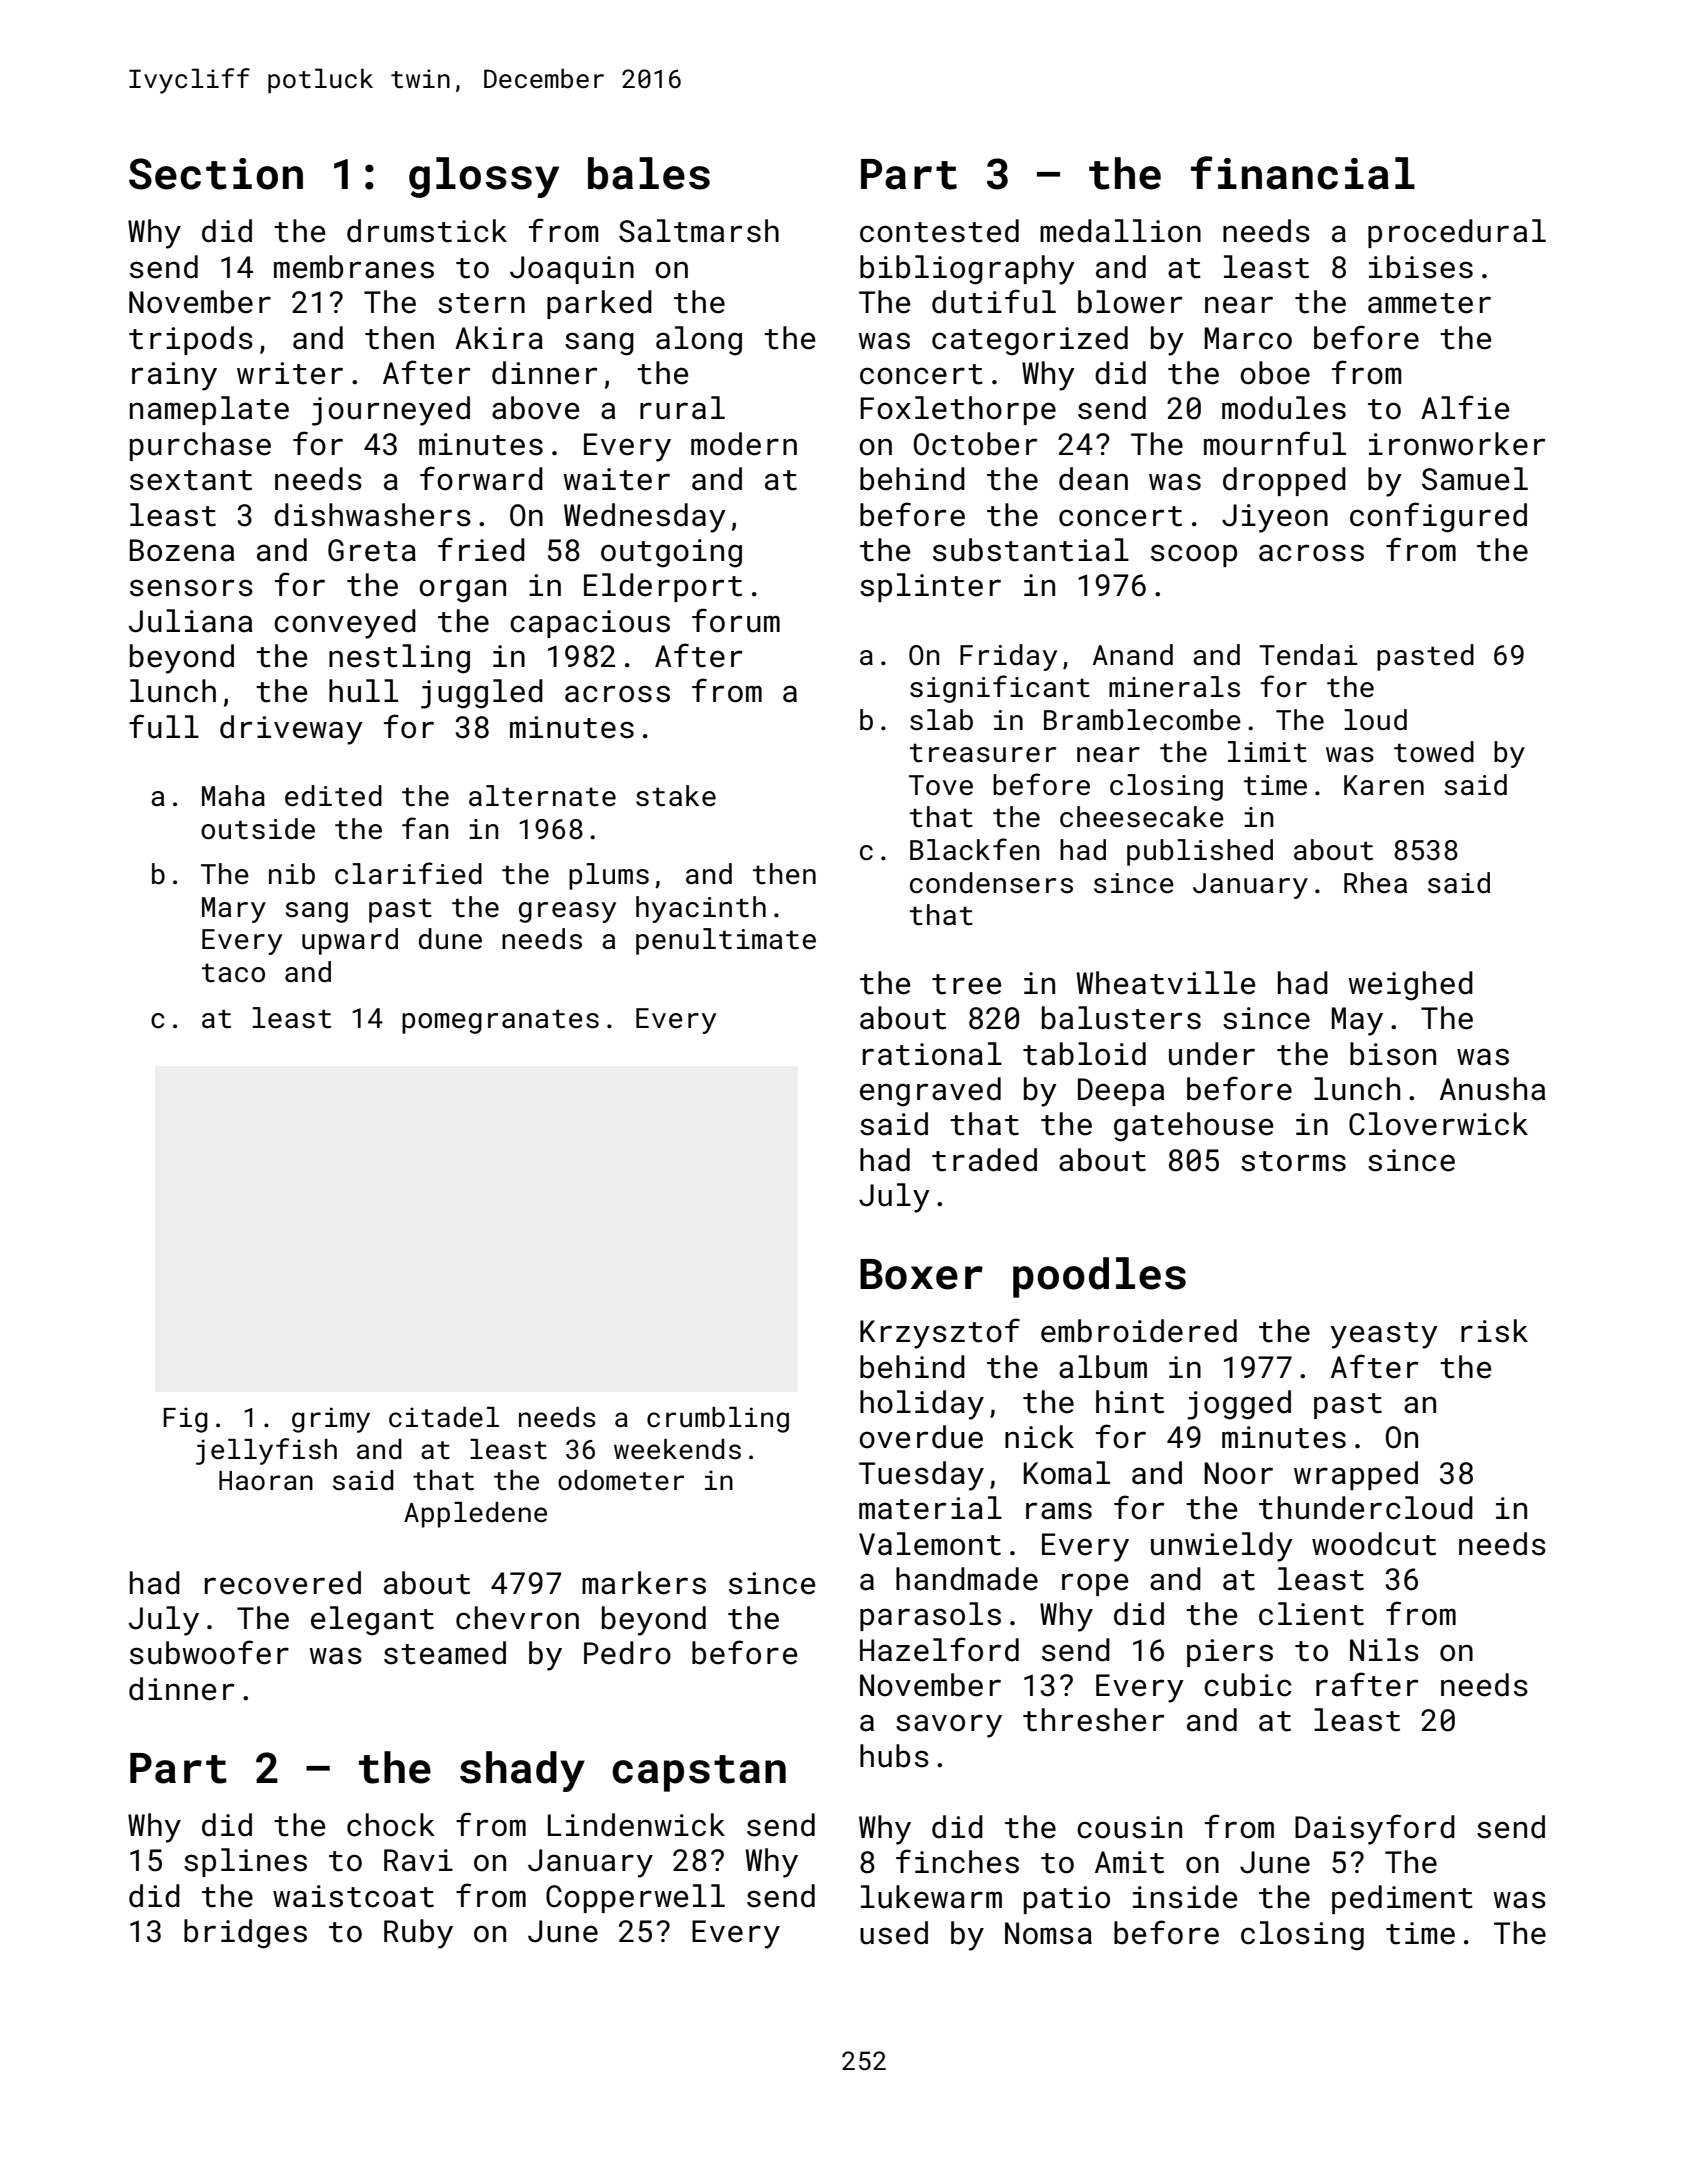  I want to click on capstan, so click(699, 1773).
